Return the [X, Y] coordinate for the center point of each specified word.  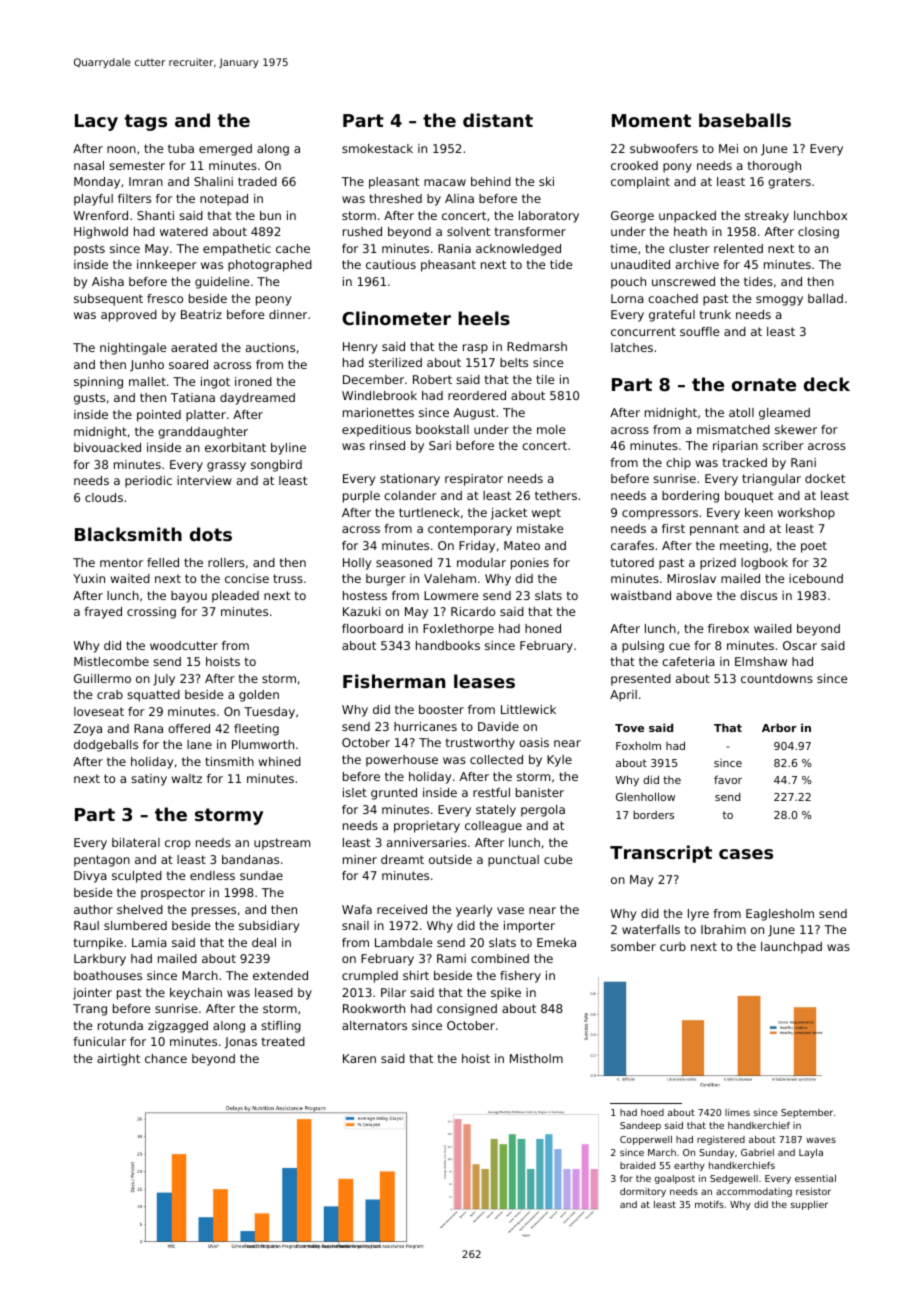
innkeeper [167, 266]
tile [545, 379]
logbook [764, 564]
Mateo [522, 545]
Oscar [800, 645]
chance [166, 1058]
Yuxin [89, 578]
